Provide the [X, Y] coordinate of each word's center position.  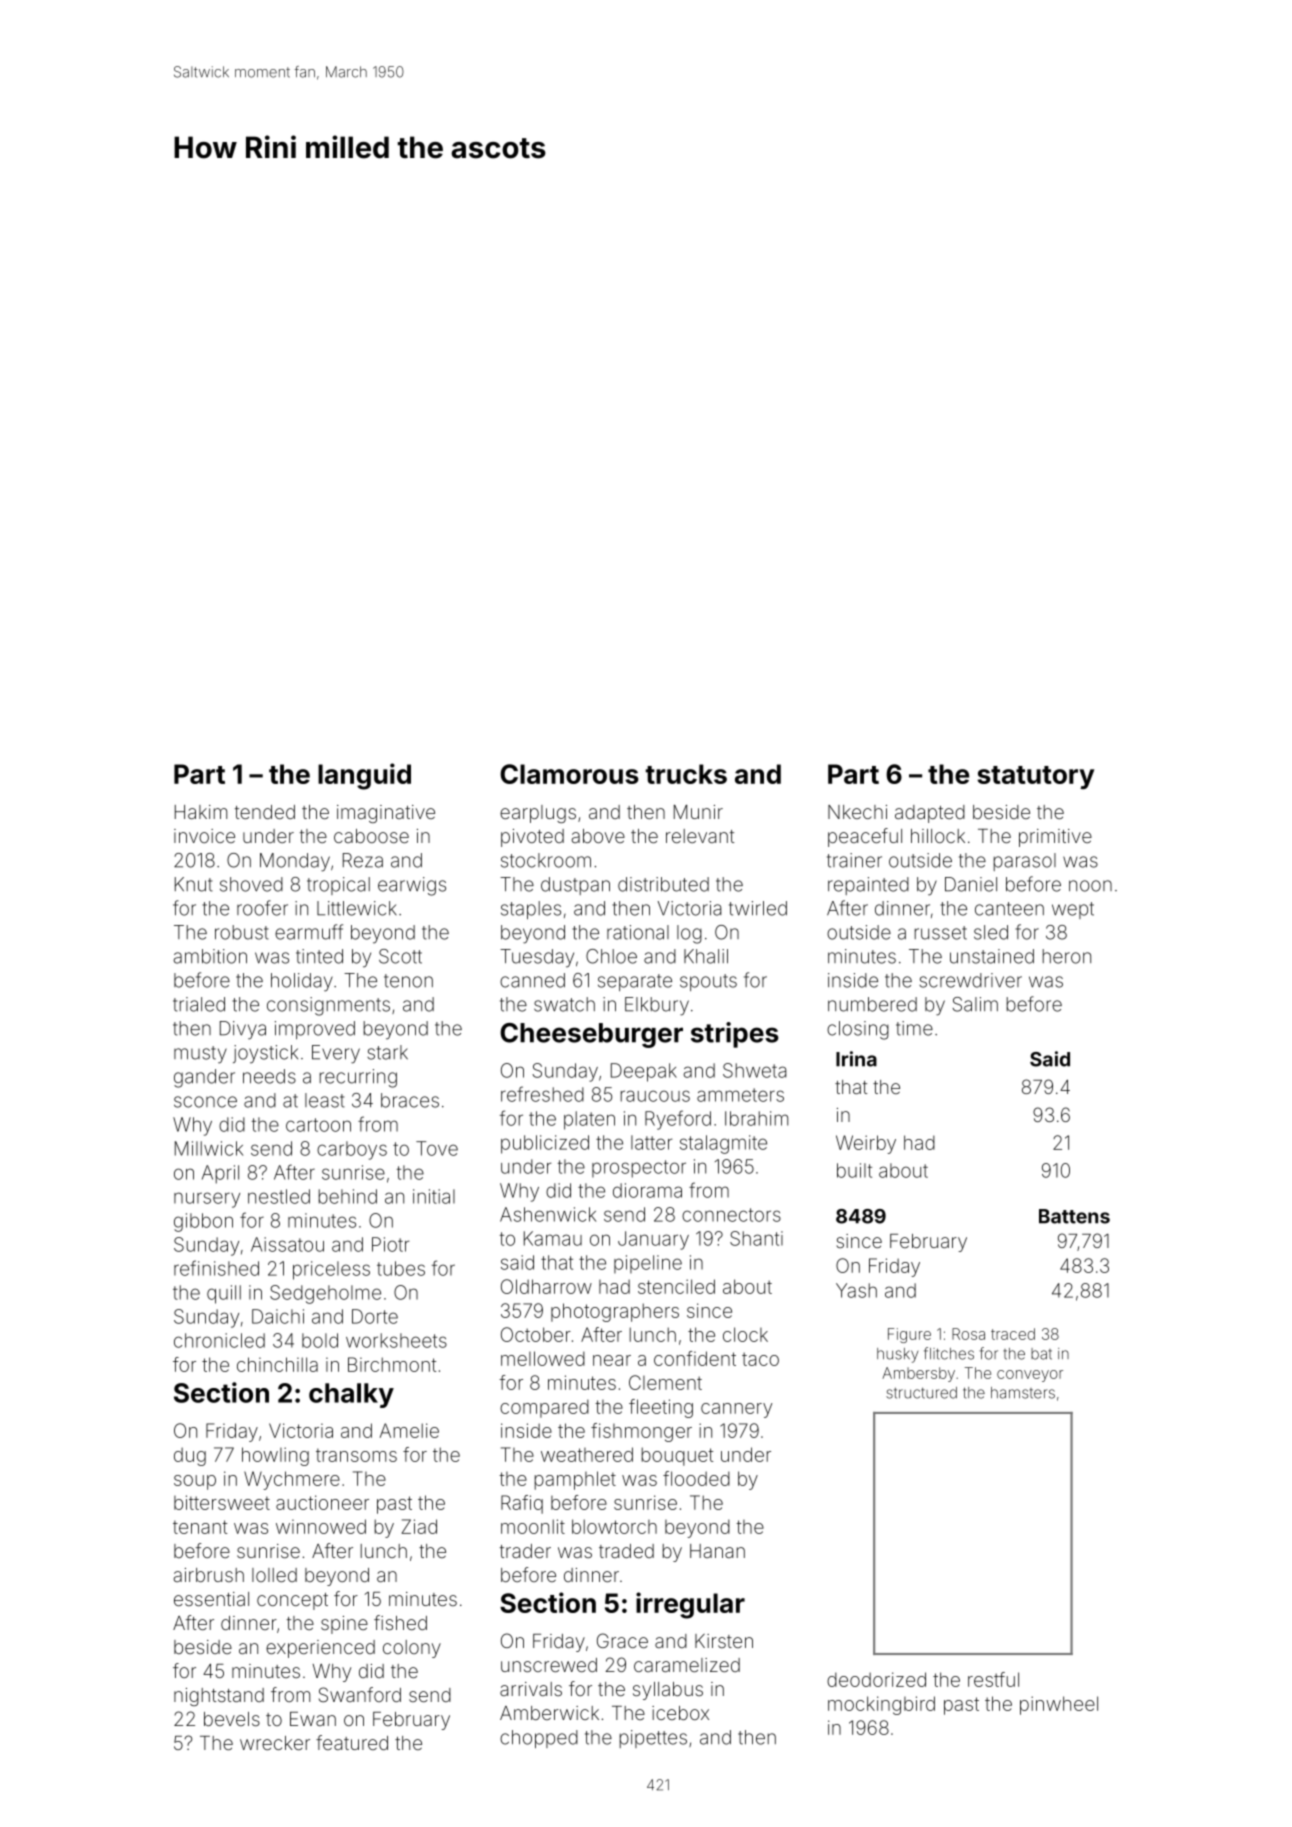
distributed [663, 884]
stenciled [676, 1286]
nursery [207, 1200]
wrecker [275, 1743]
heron [1067, 956]
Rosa [968, 1334]
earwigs [412, 886]
